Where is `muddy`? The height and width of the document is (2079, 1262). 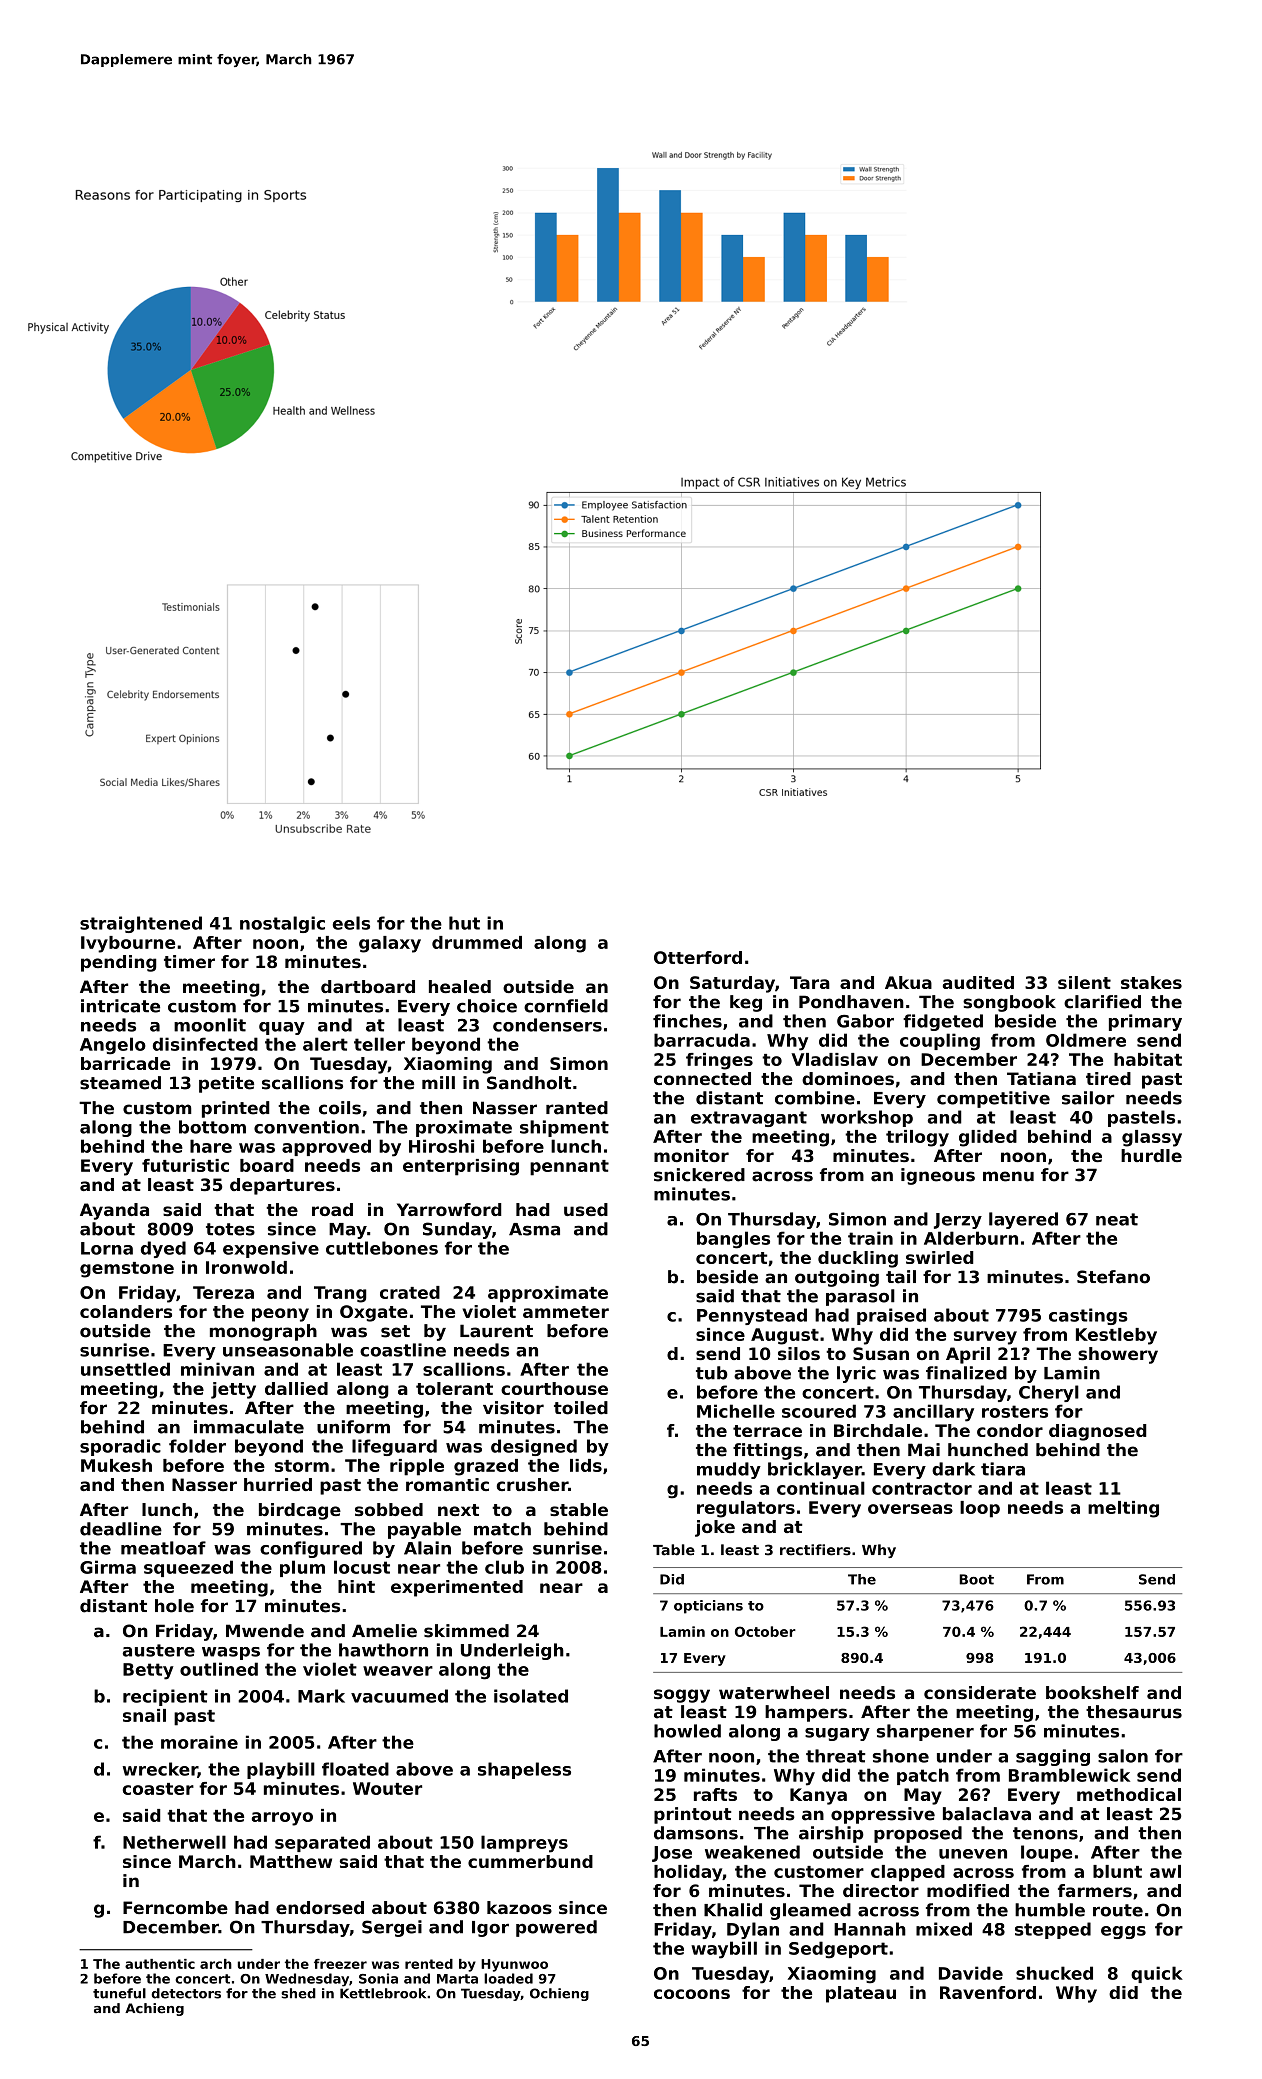 muddy is located at coordinates (729, 1470).
